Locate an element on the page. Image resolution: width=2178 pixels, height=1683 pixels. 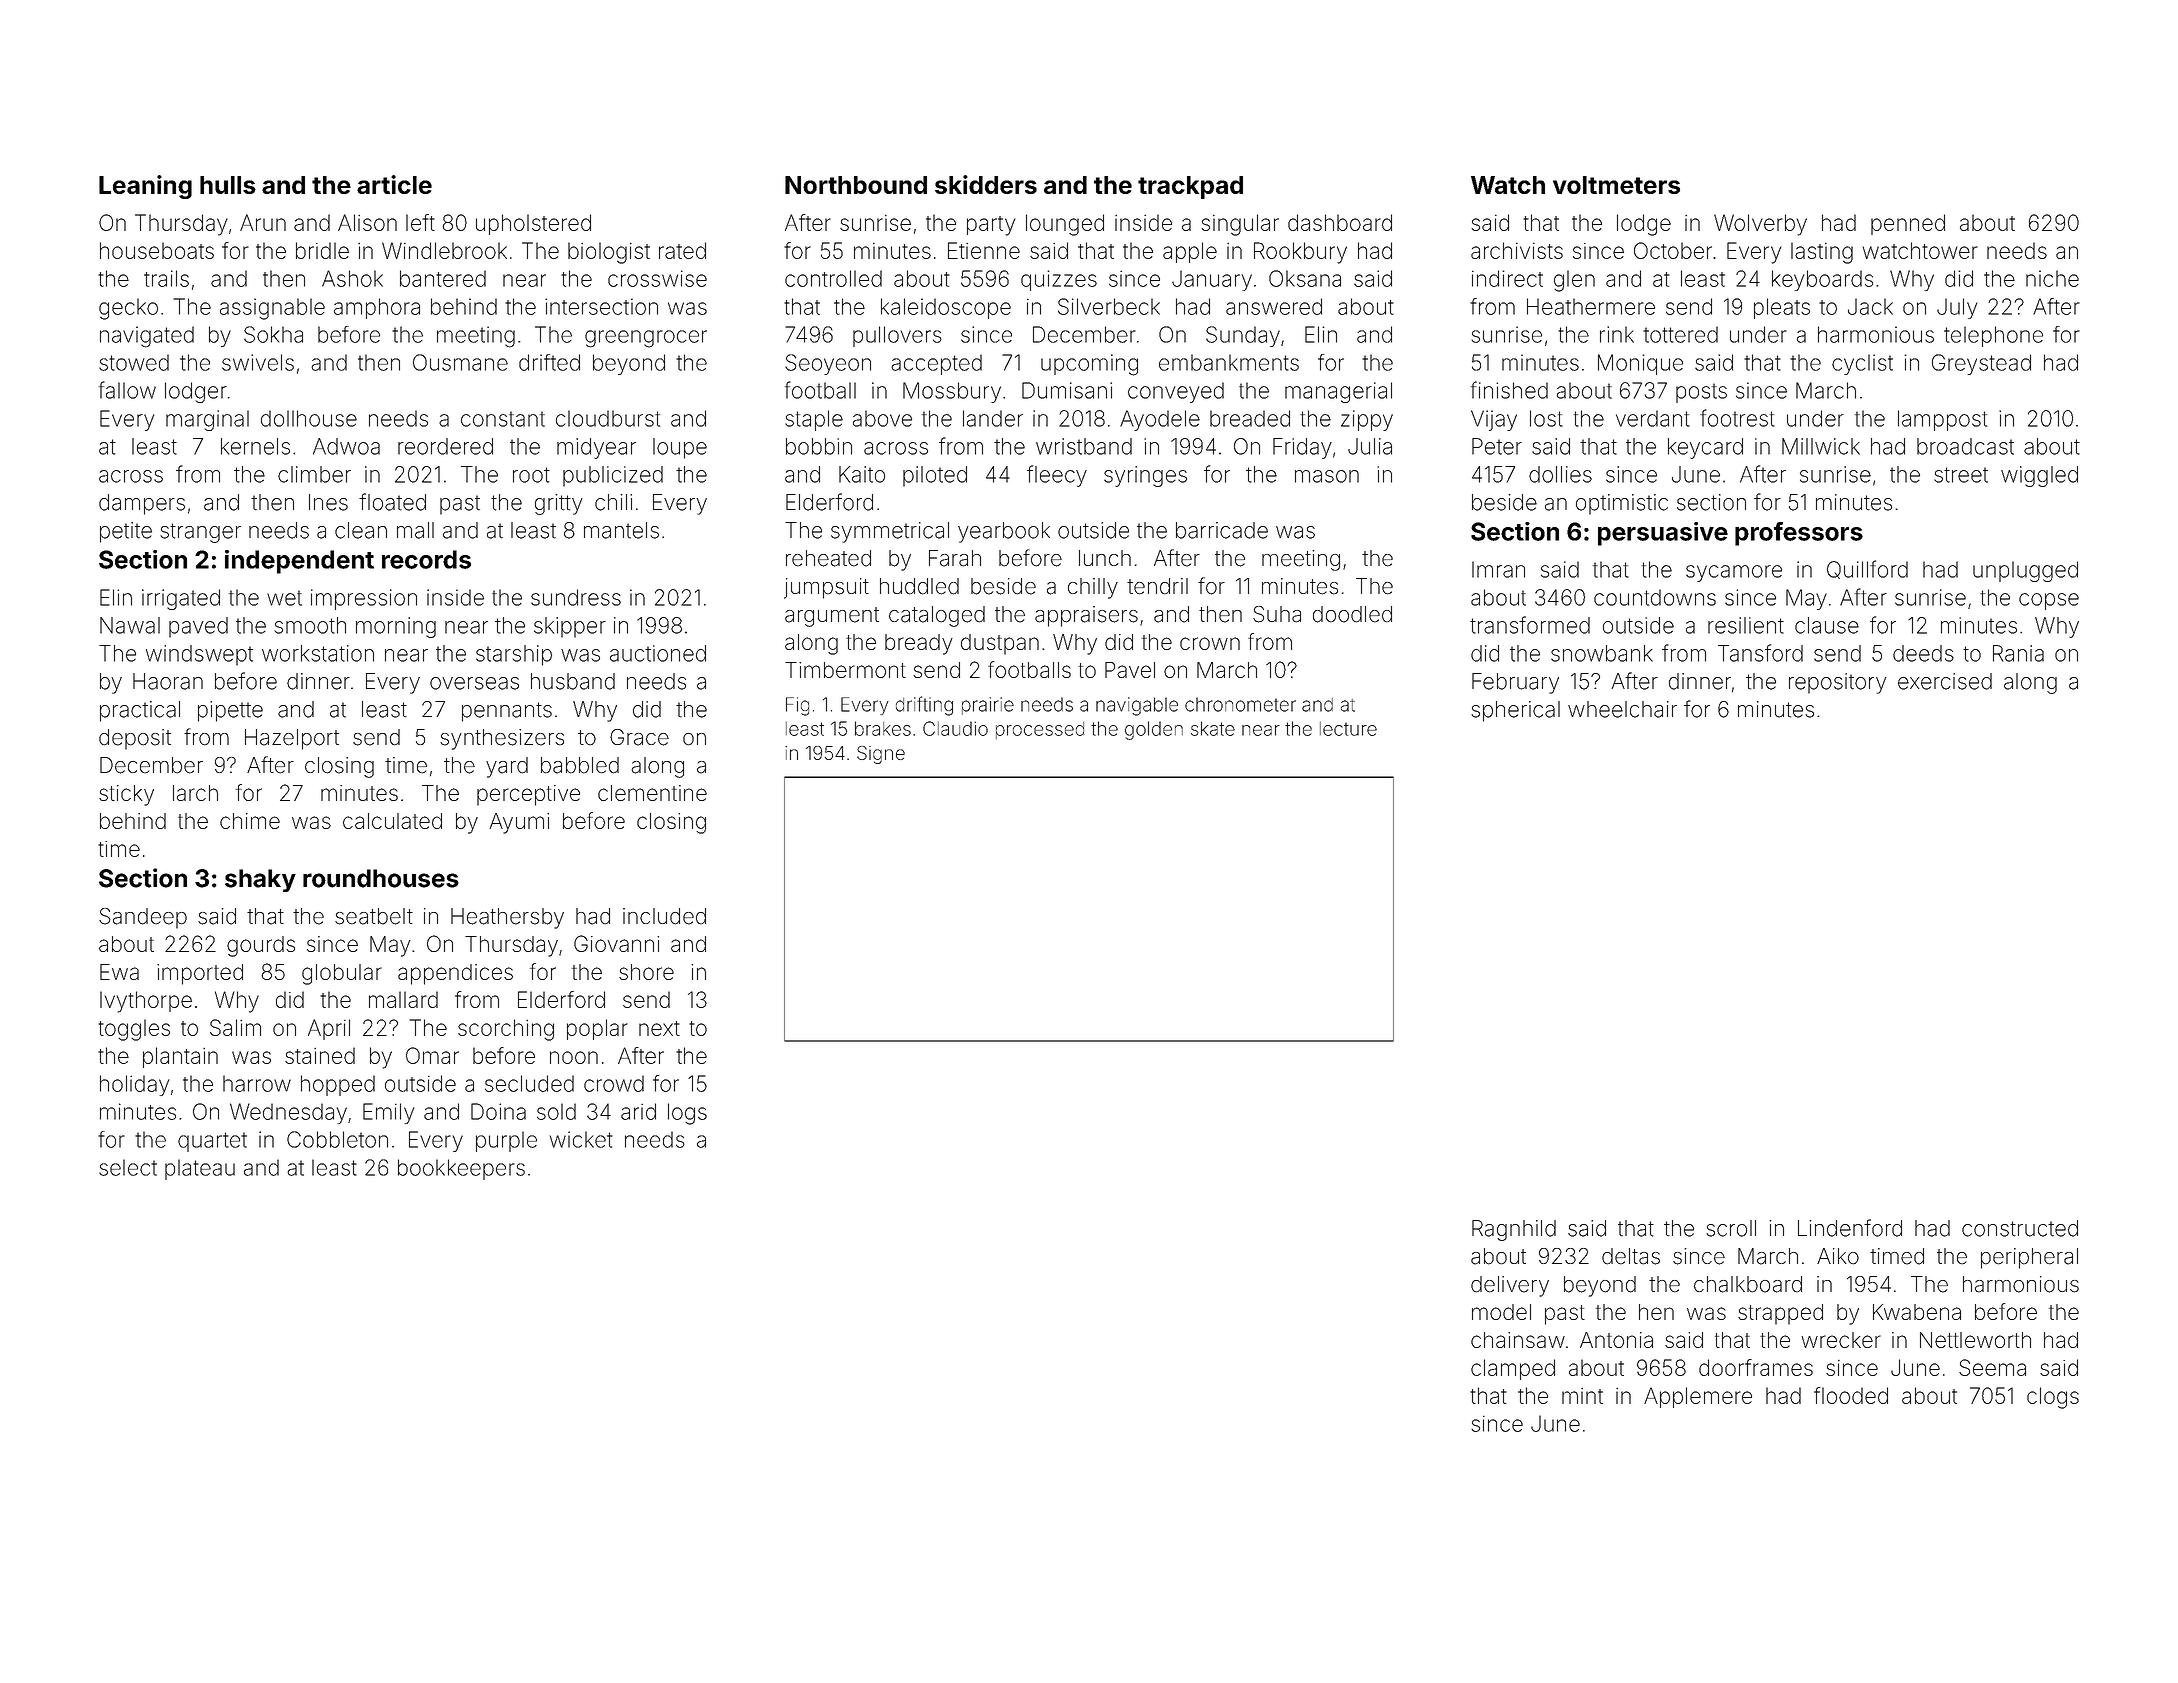
trackpad is located at coordinates (1190, 187).
